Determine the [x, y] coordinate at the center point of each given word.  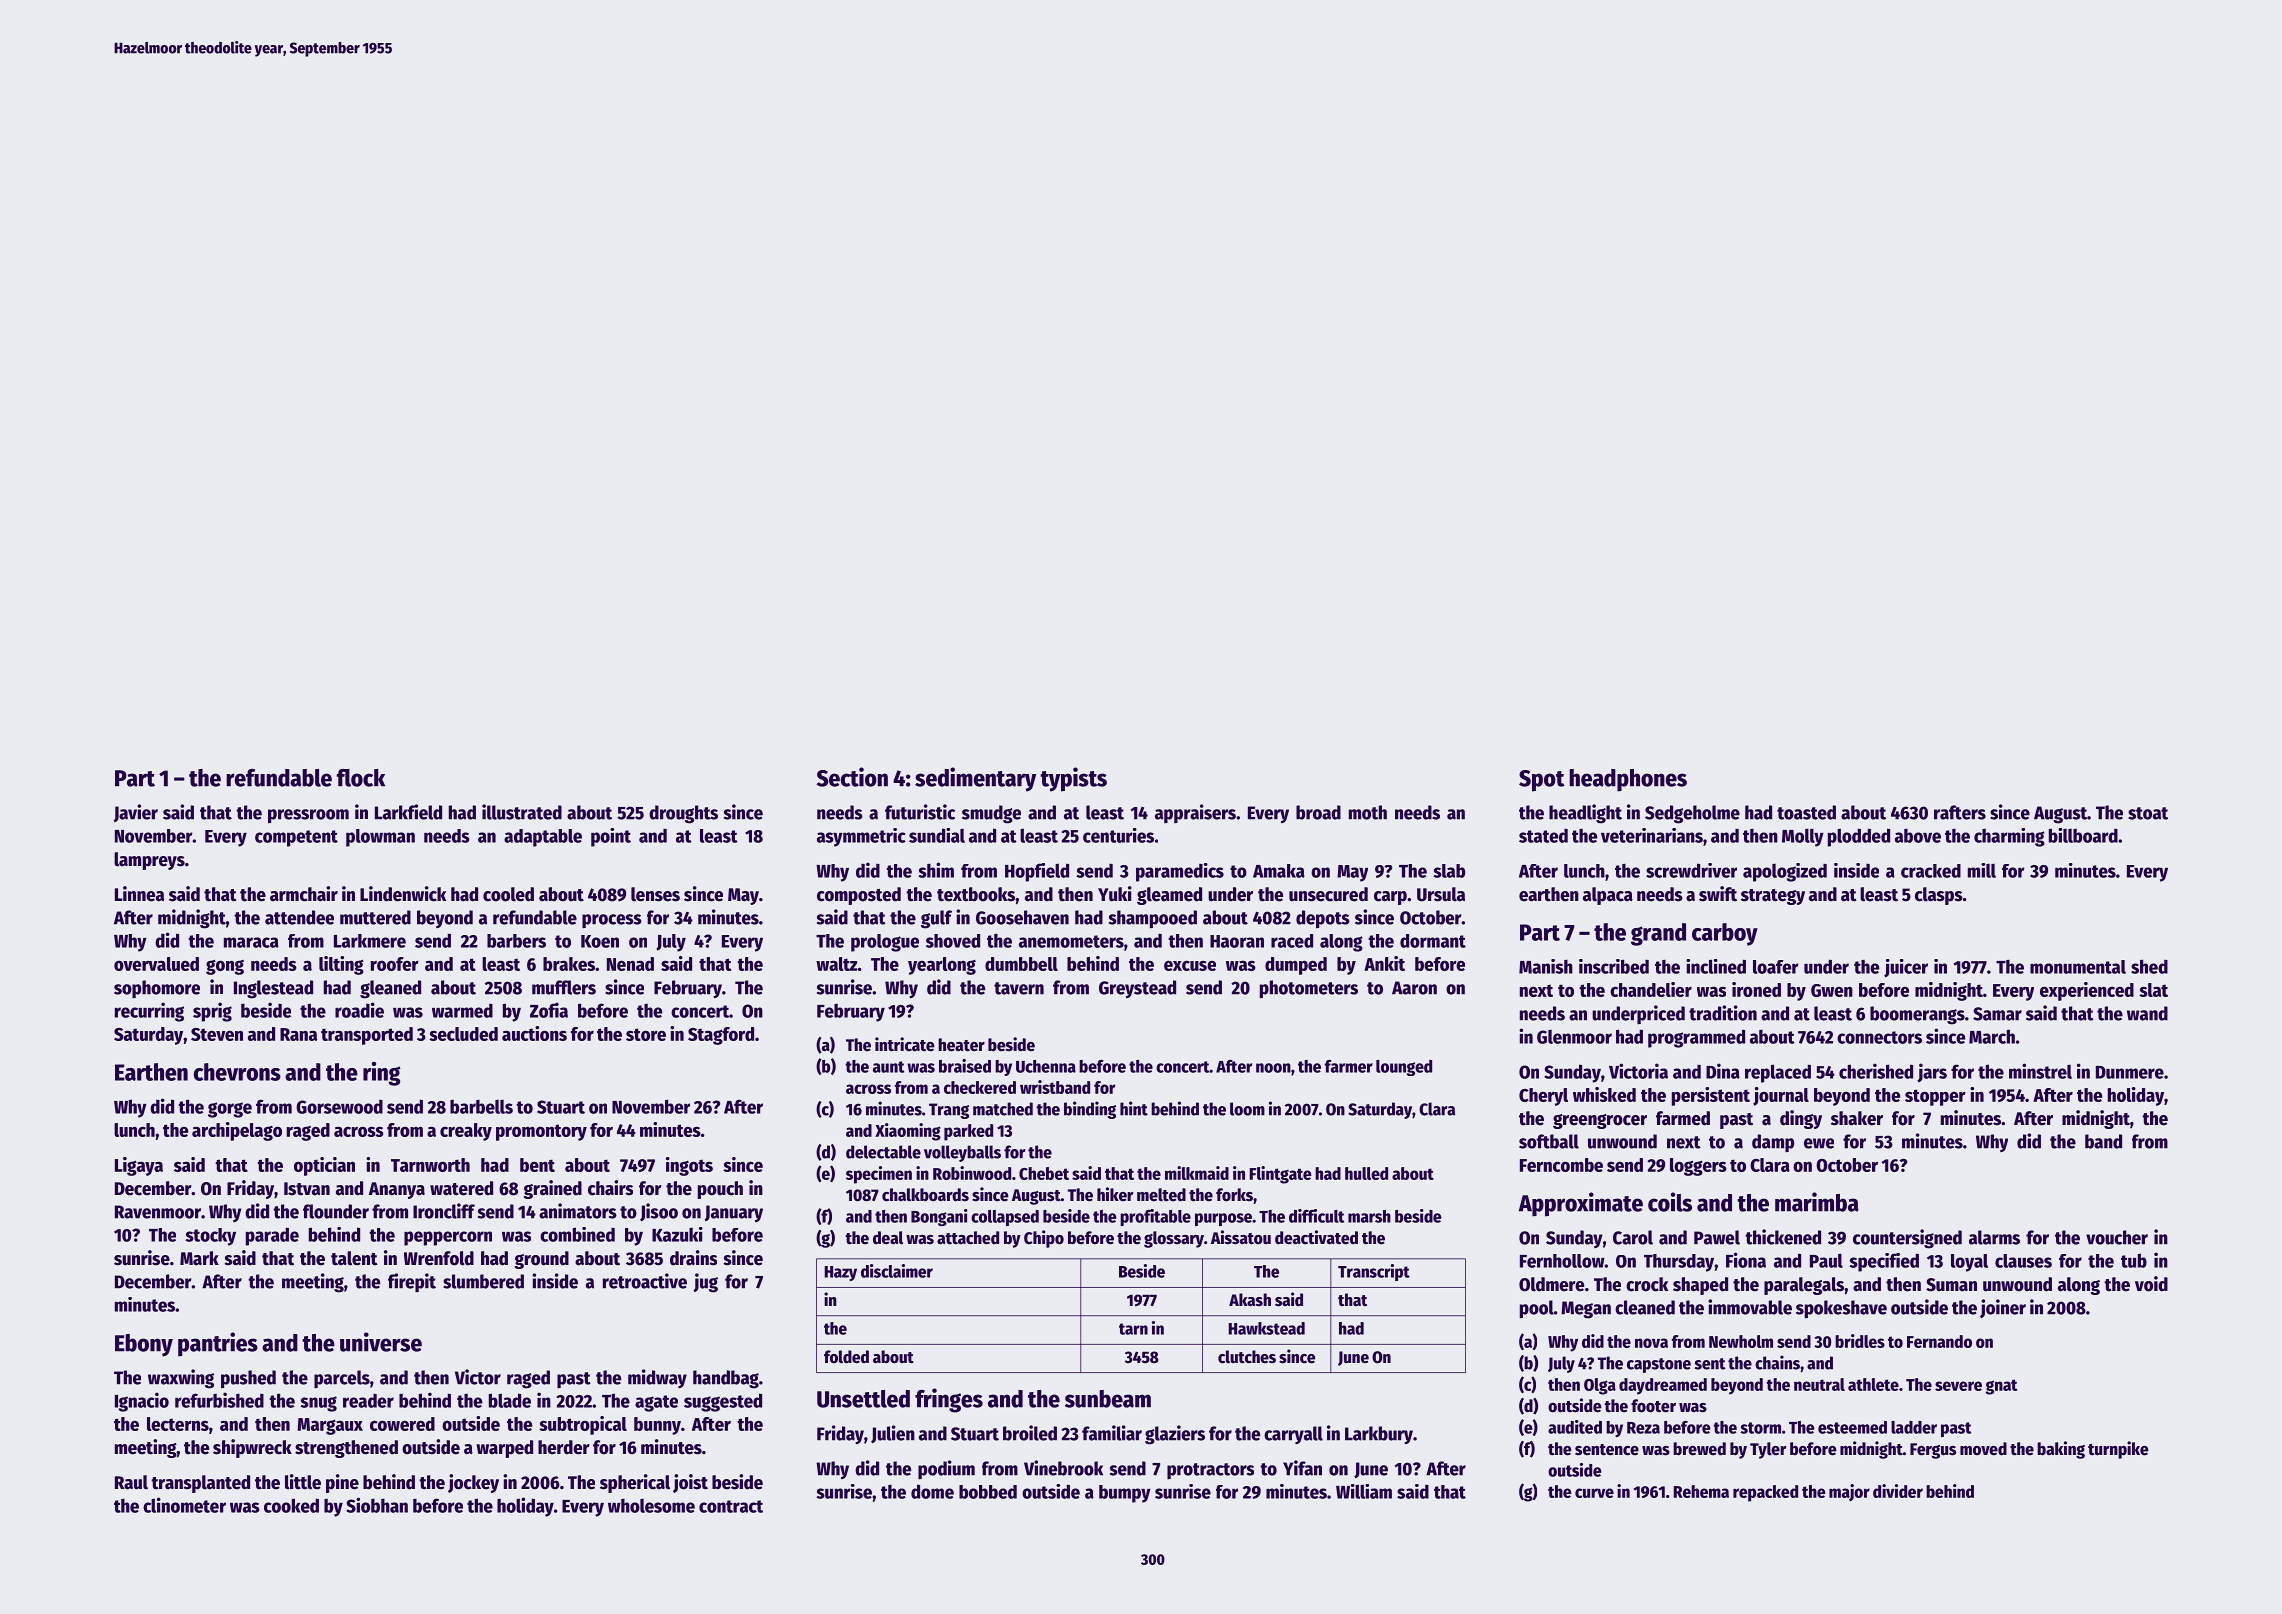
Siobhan [377, 1505]
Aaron [1414, 988]
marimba [1817, 1202]
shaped [1700, 1286]
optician [324, 1166]
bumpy [1125, 1494]
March [1992, 1036]
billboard [2083, 835]
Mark [199, 1258]
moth [1368, 812]
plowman [380, 838]
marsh [1369, 1216]
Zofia [549, 1010]
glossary [1174, 1239]
